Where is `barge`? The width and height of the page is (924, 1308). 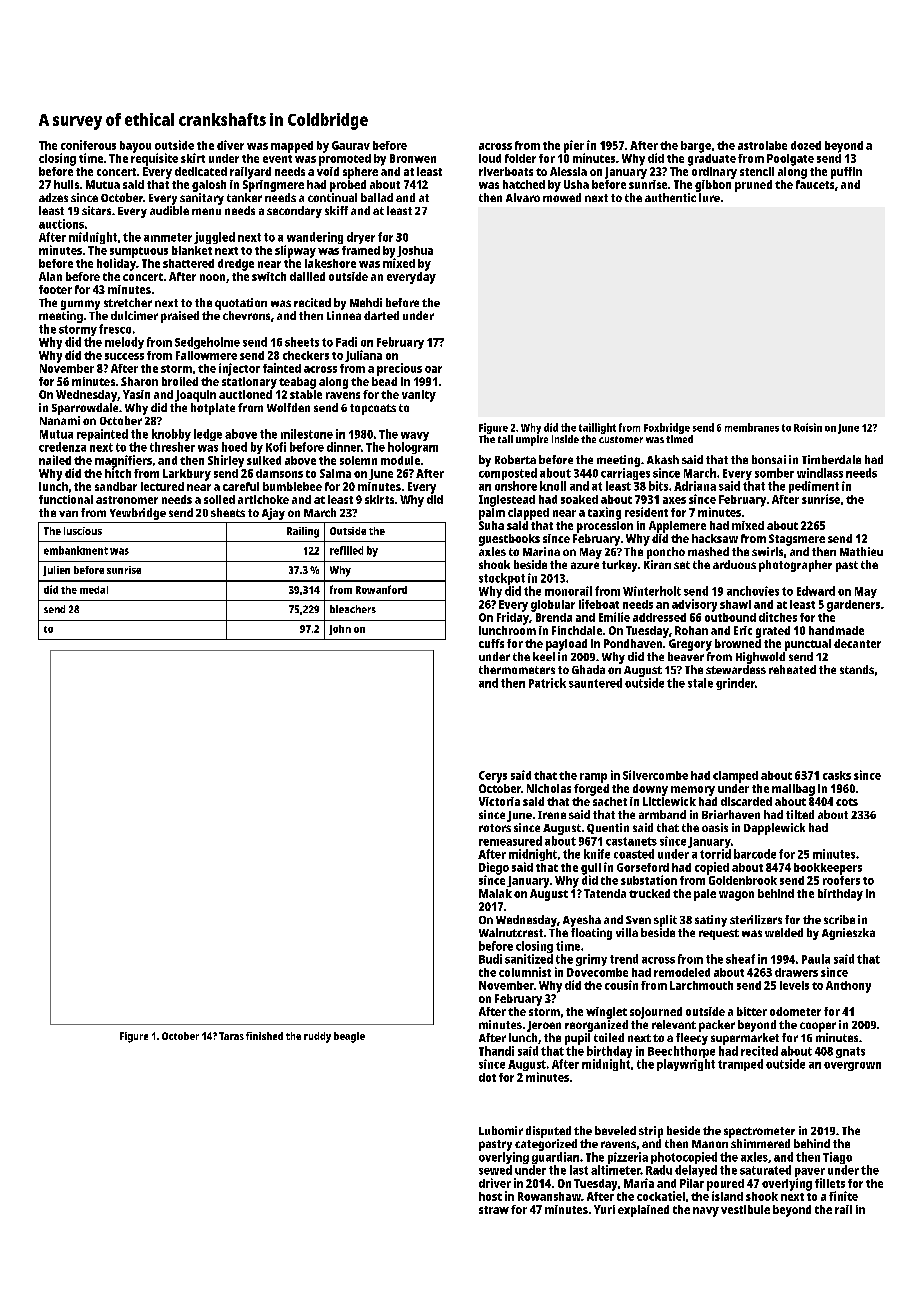
barge is located at coordinates (696, 147).
